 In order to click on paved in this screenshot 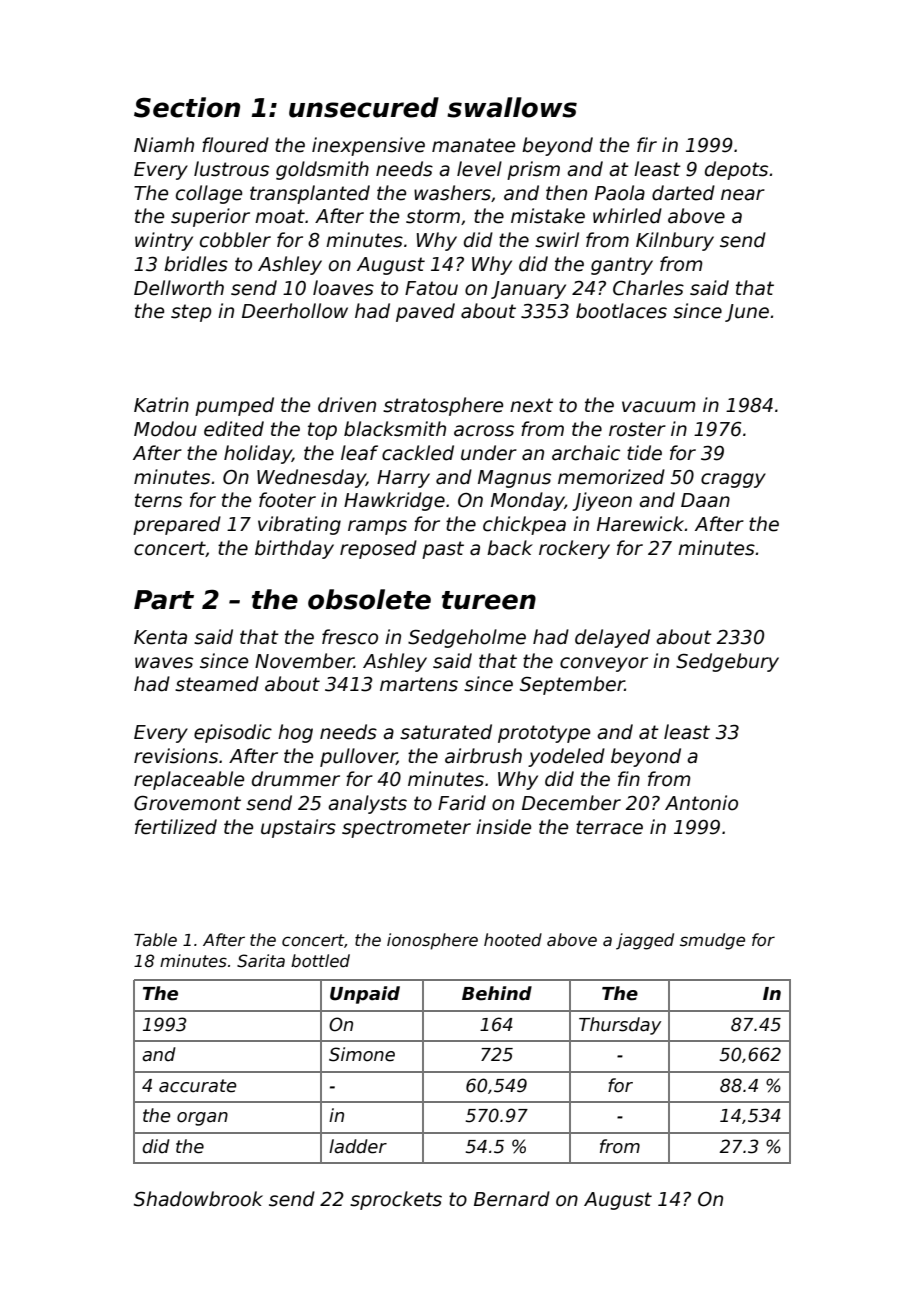, I will do `click(425, 312)`.
